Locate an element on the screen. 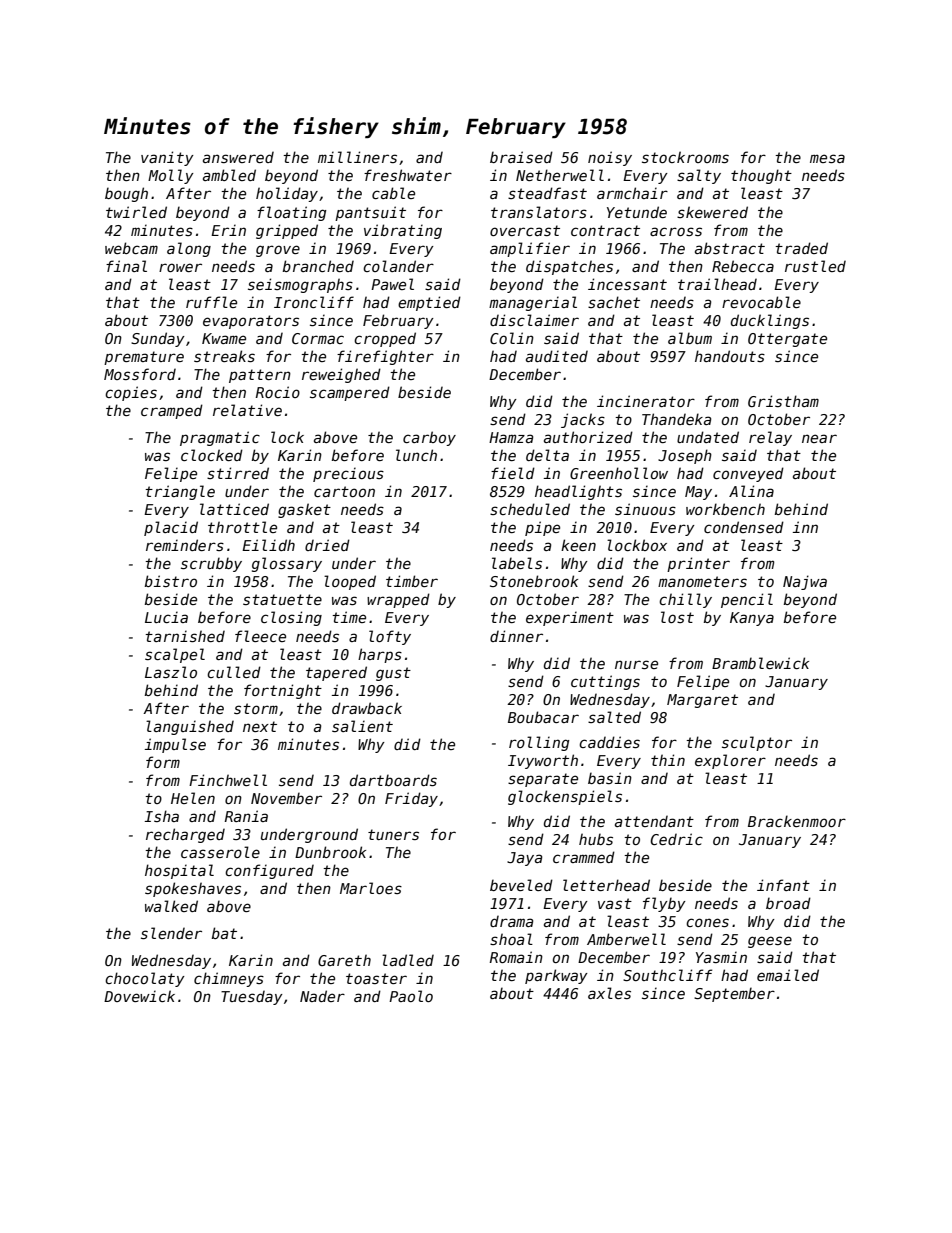 The image size is (952, 1233). drawback is located at coordinates (367, 708).
